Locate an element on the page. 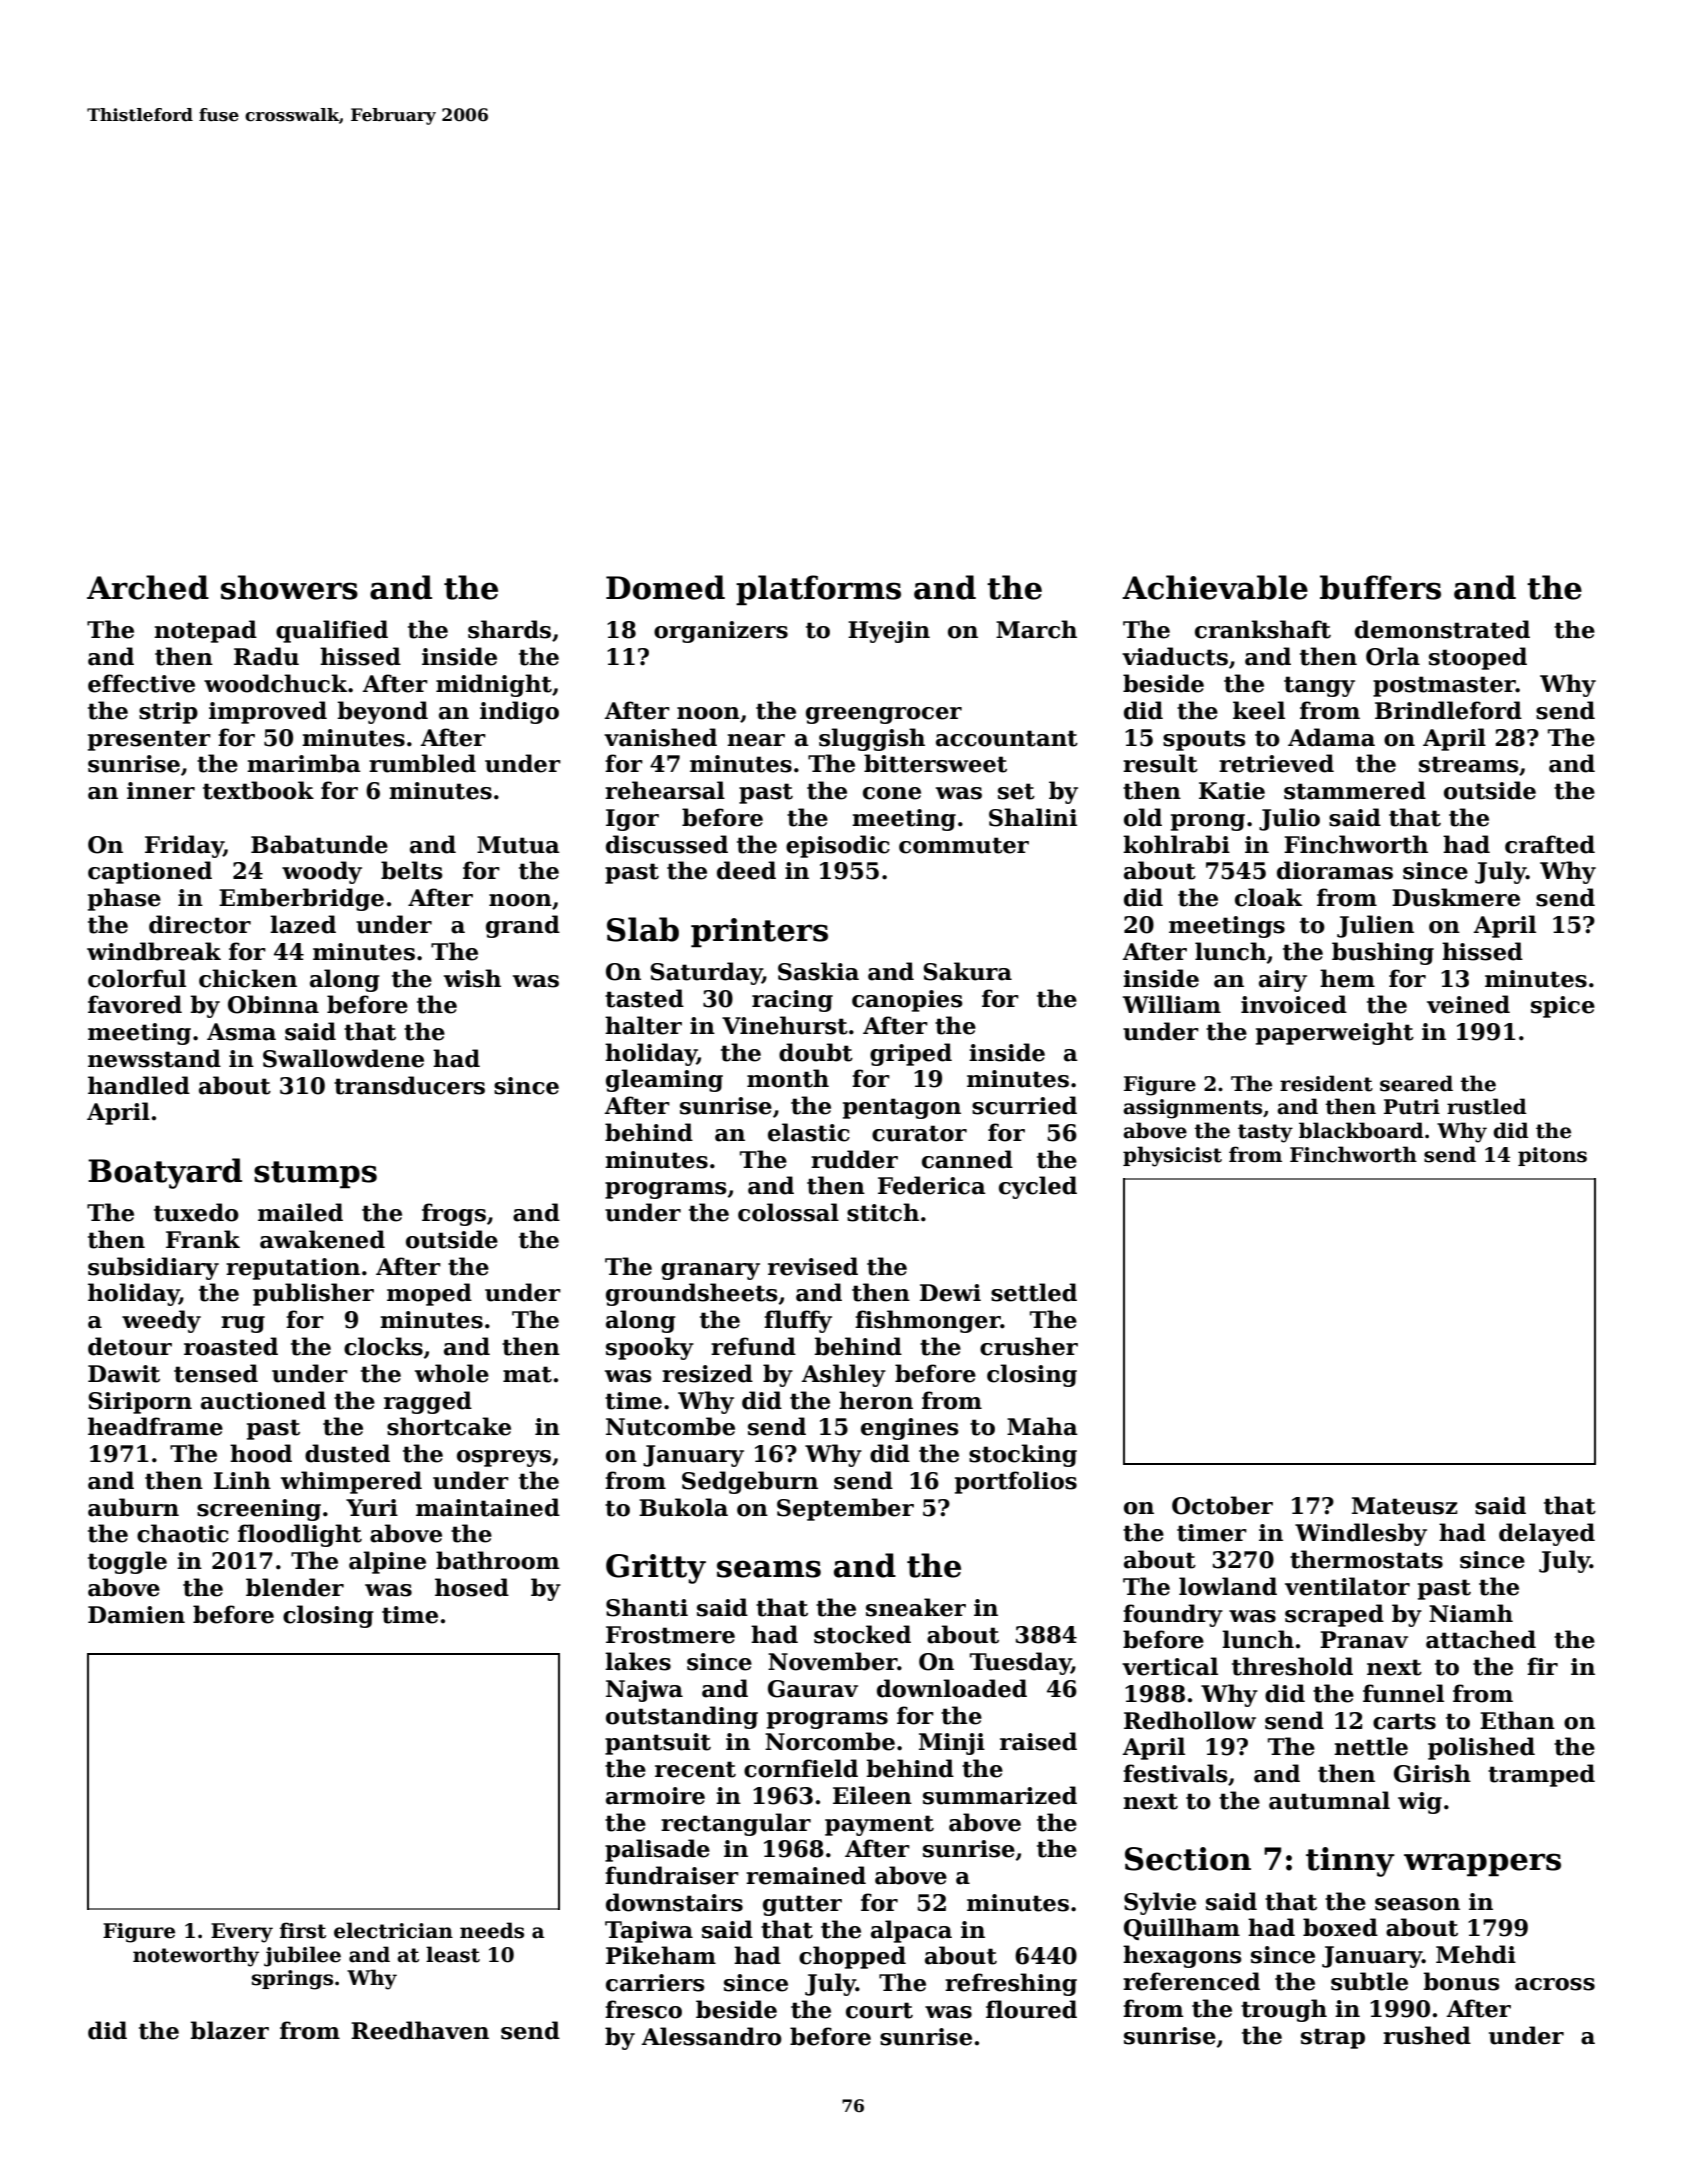  Boatyard is located at coordinates (165, 1173).
